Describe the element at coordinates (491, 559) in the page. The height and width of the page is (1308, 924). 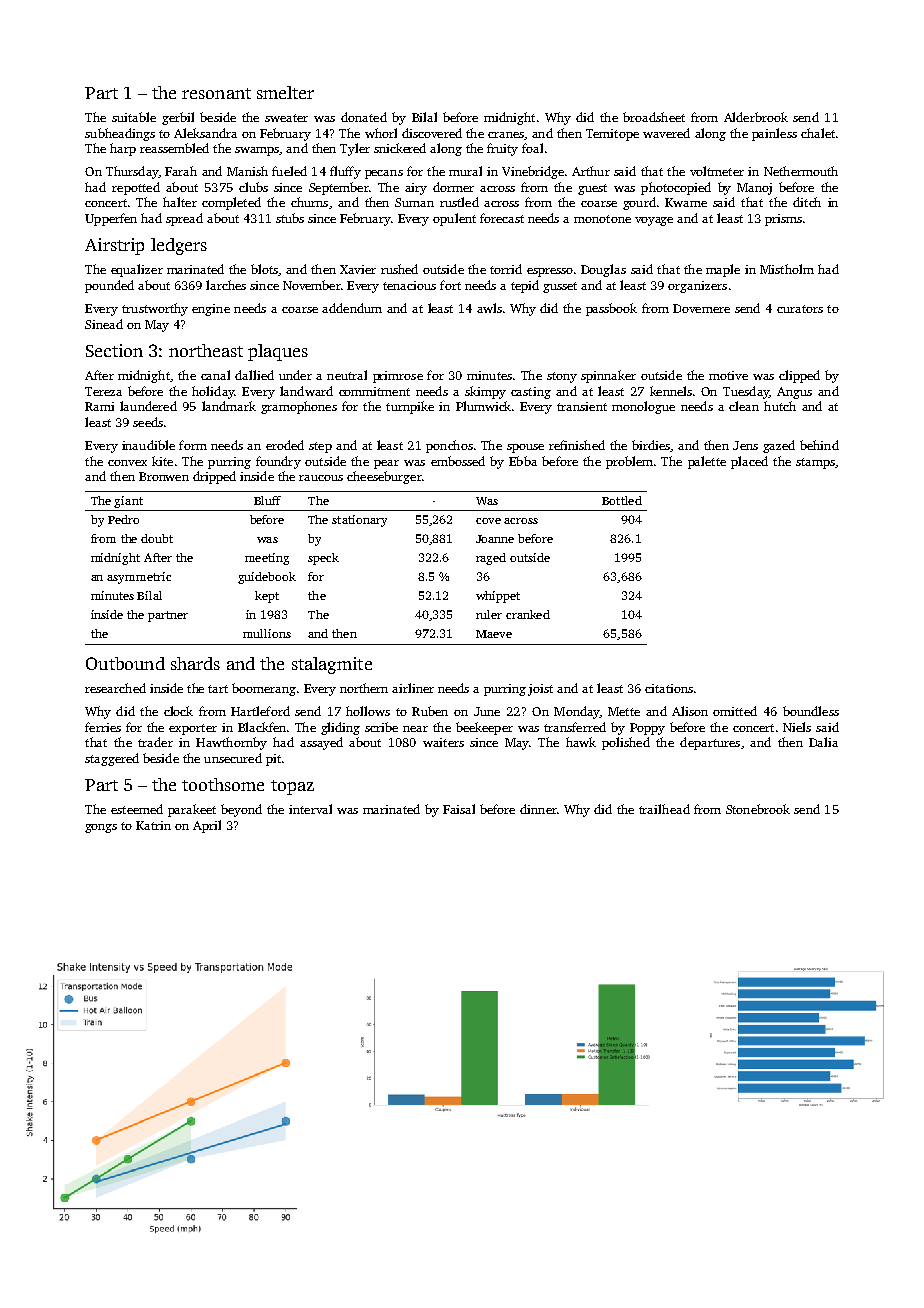
I see `raged` at that location.
